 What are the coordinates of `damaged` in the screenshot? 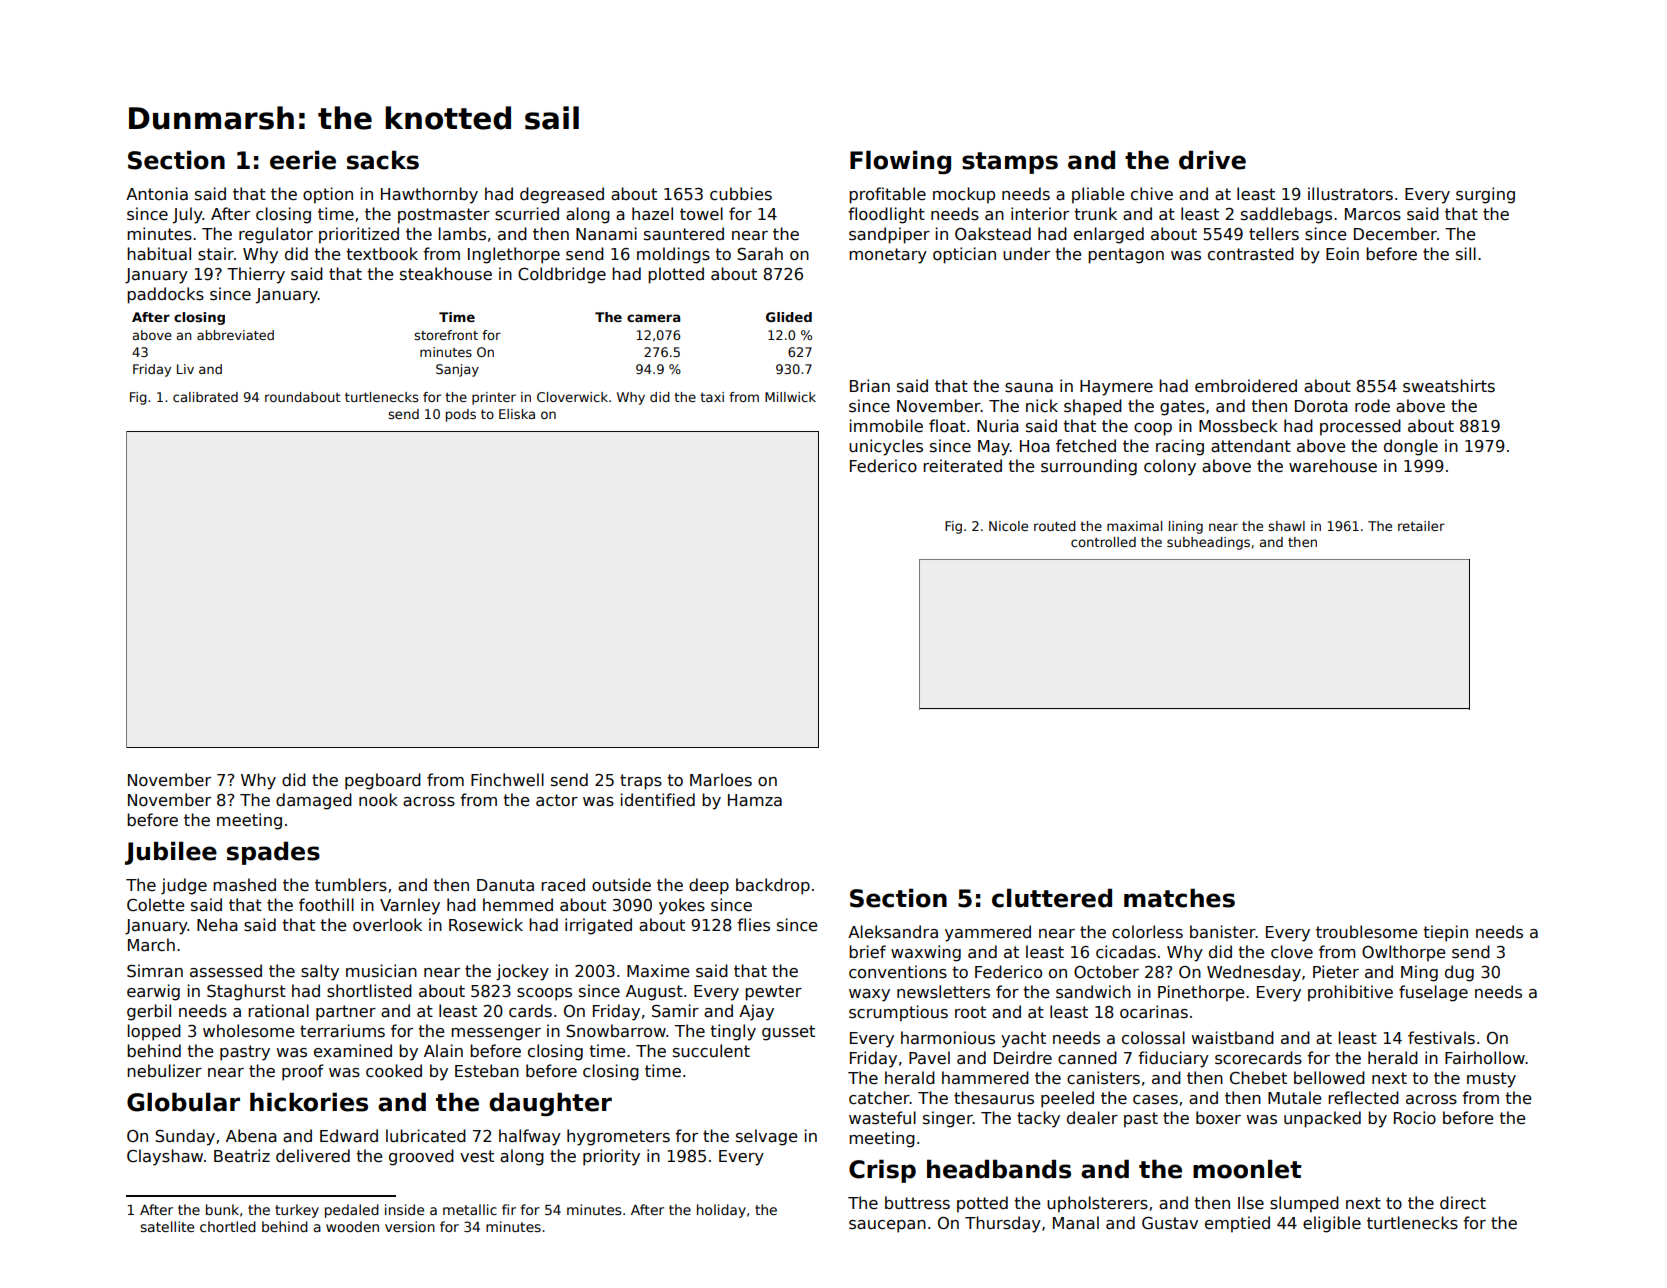 It's located at (314, 801).
